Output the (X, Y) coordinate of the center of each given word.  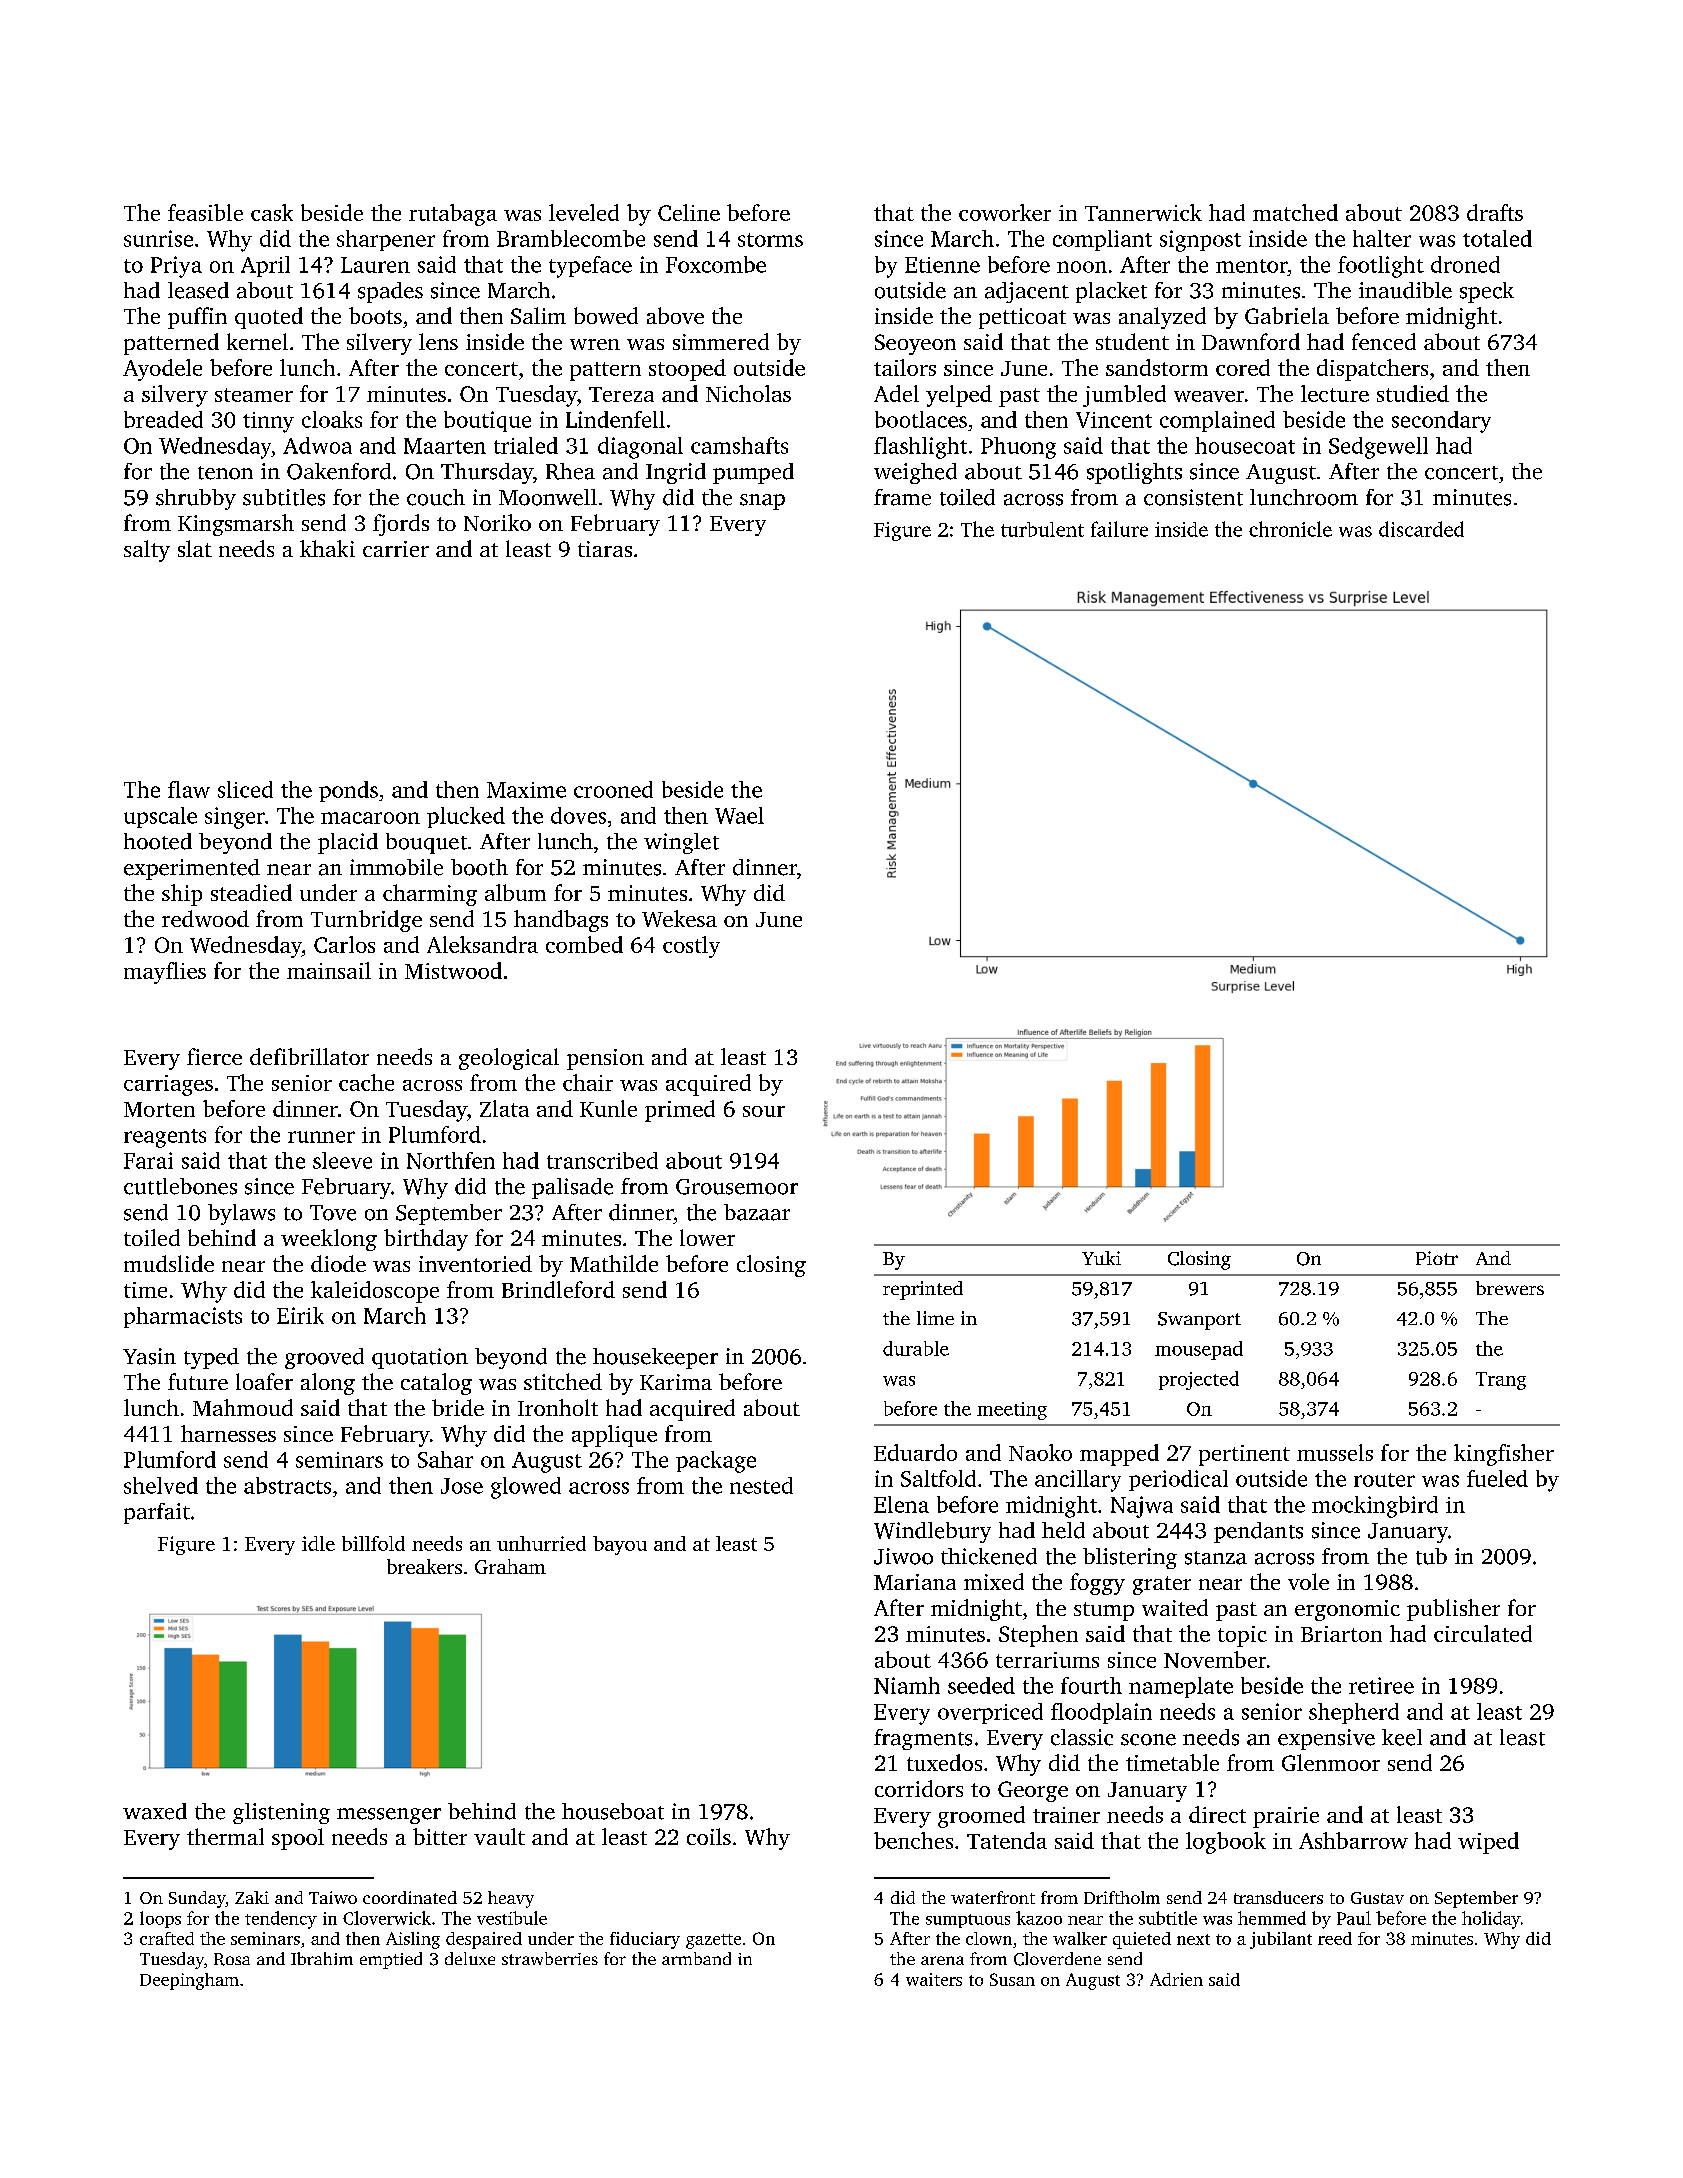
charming (430, 895)
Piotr (1437, 1258)
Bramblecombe (571, 238)
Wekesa (679, 918)
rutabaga (453, 215)
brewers (1510, 1288)
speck (1487, 292)
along (328, 1384)
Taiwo (333, 1897)
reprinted (923, 1290)
